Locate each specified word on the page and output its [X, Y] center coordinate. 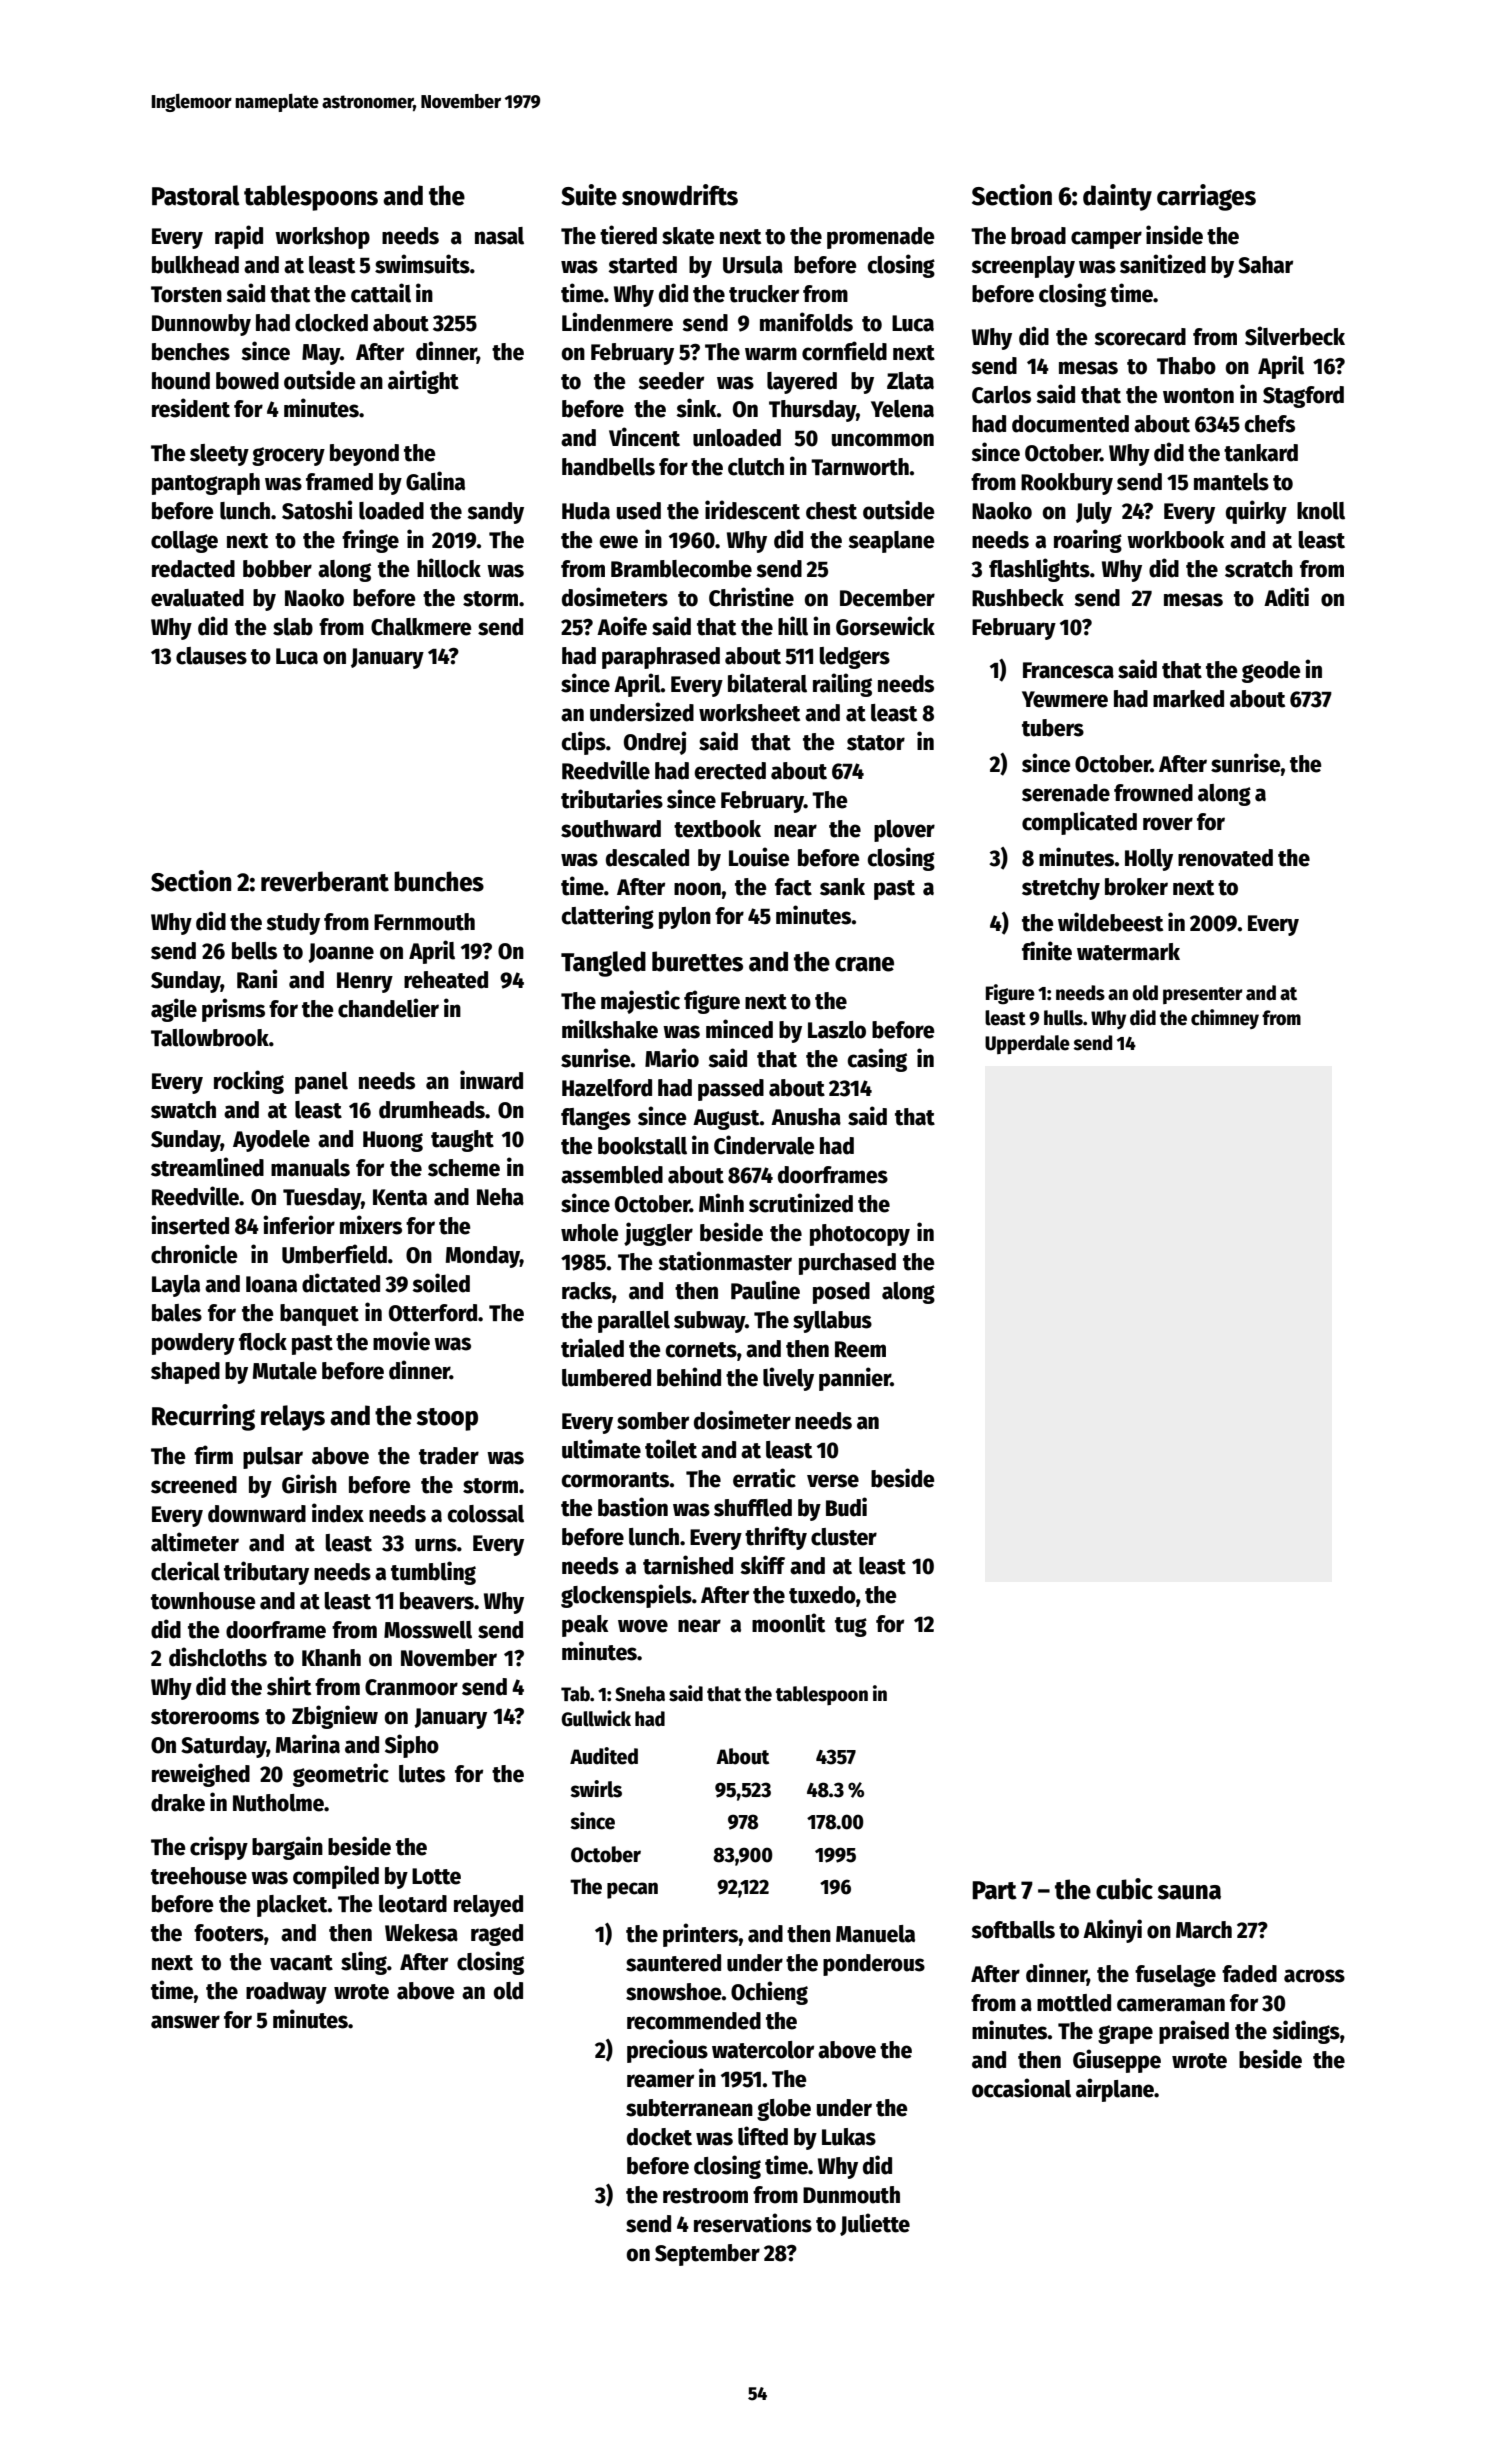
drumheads [432, 1110]
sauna [1189, 1892]
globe [784, 2110]
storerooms [205, 1717]
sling [364, 1963]
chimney [1225, 1019]
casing [877, 1060]
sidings [1306, 2032]
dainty [1117, 197]
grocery [288, 456]
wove [643, 1626]
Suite [589, 195]
